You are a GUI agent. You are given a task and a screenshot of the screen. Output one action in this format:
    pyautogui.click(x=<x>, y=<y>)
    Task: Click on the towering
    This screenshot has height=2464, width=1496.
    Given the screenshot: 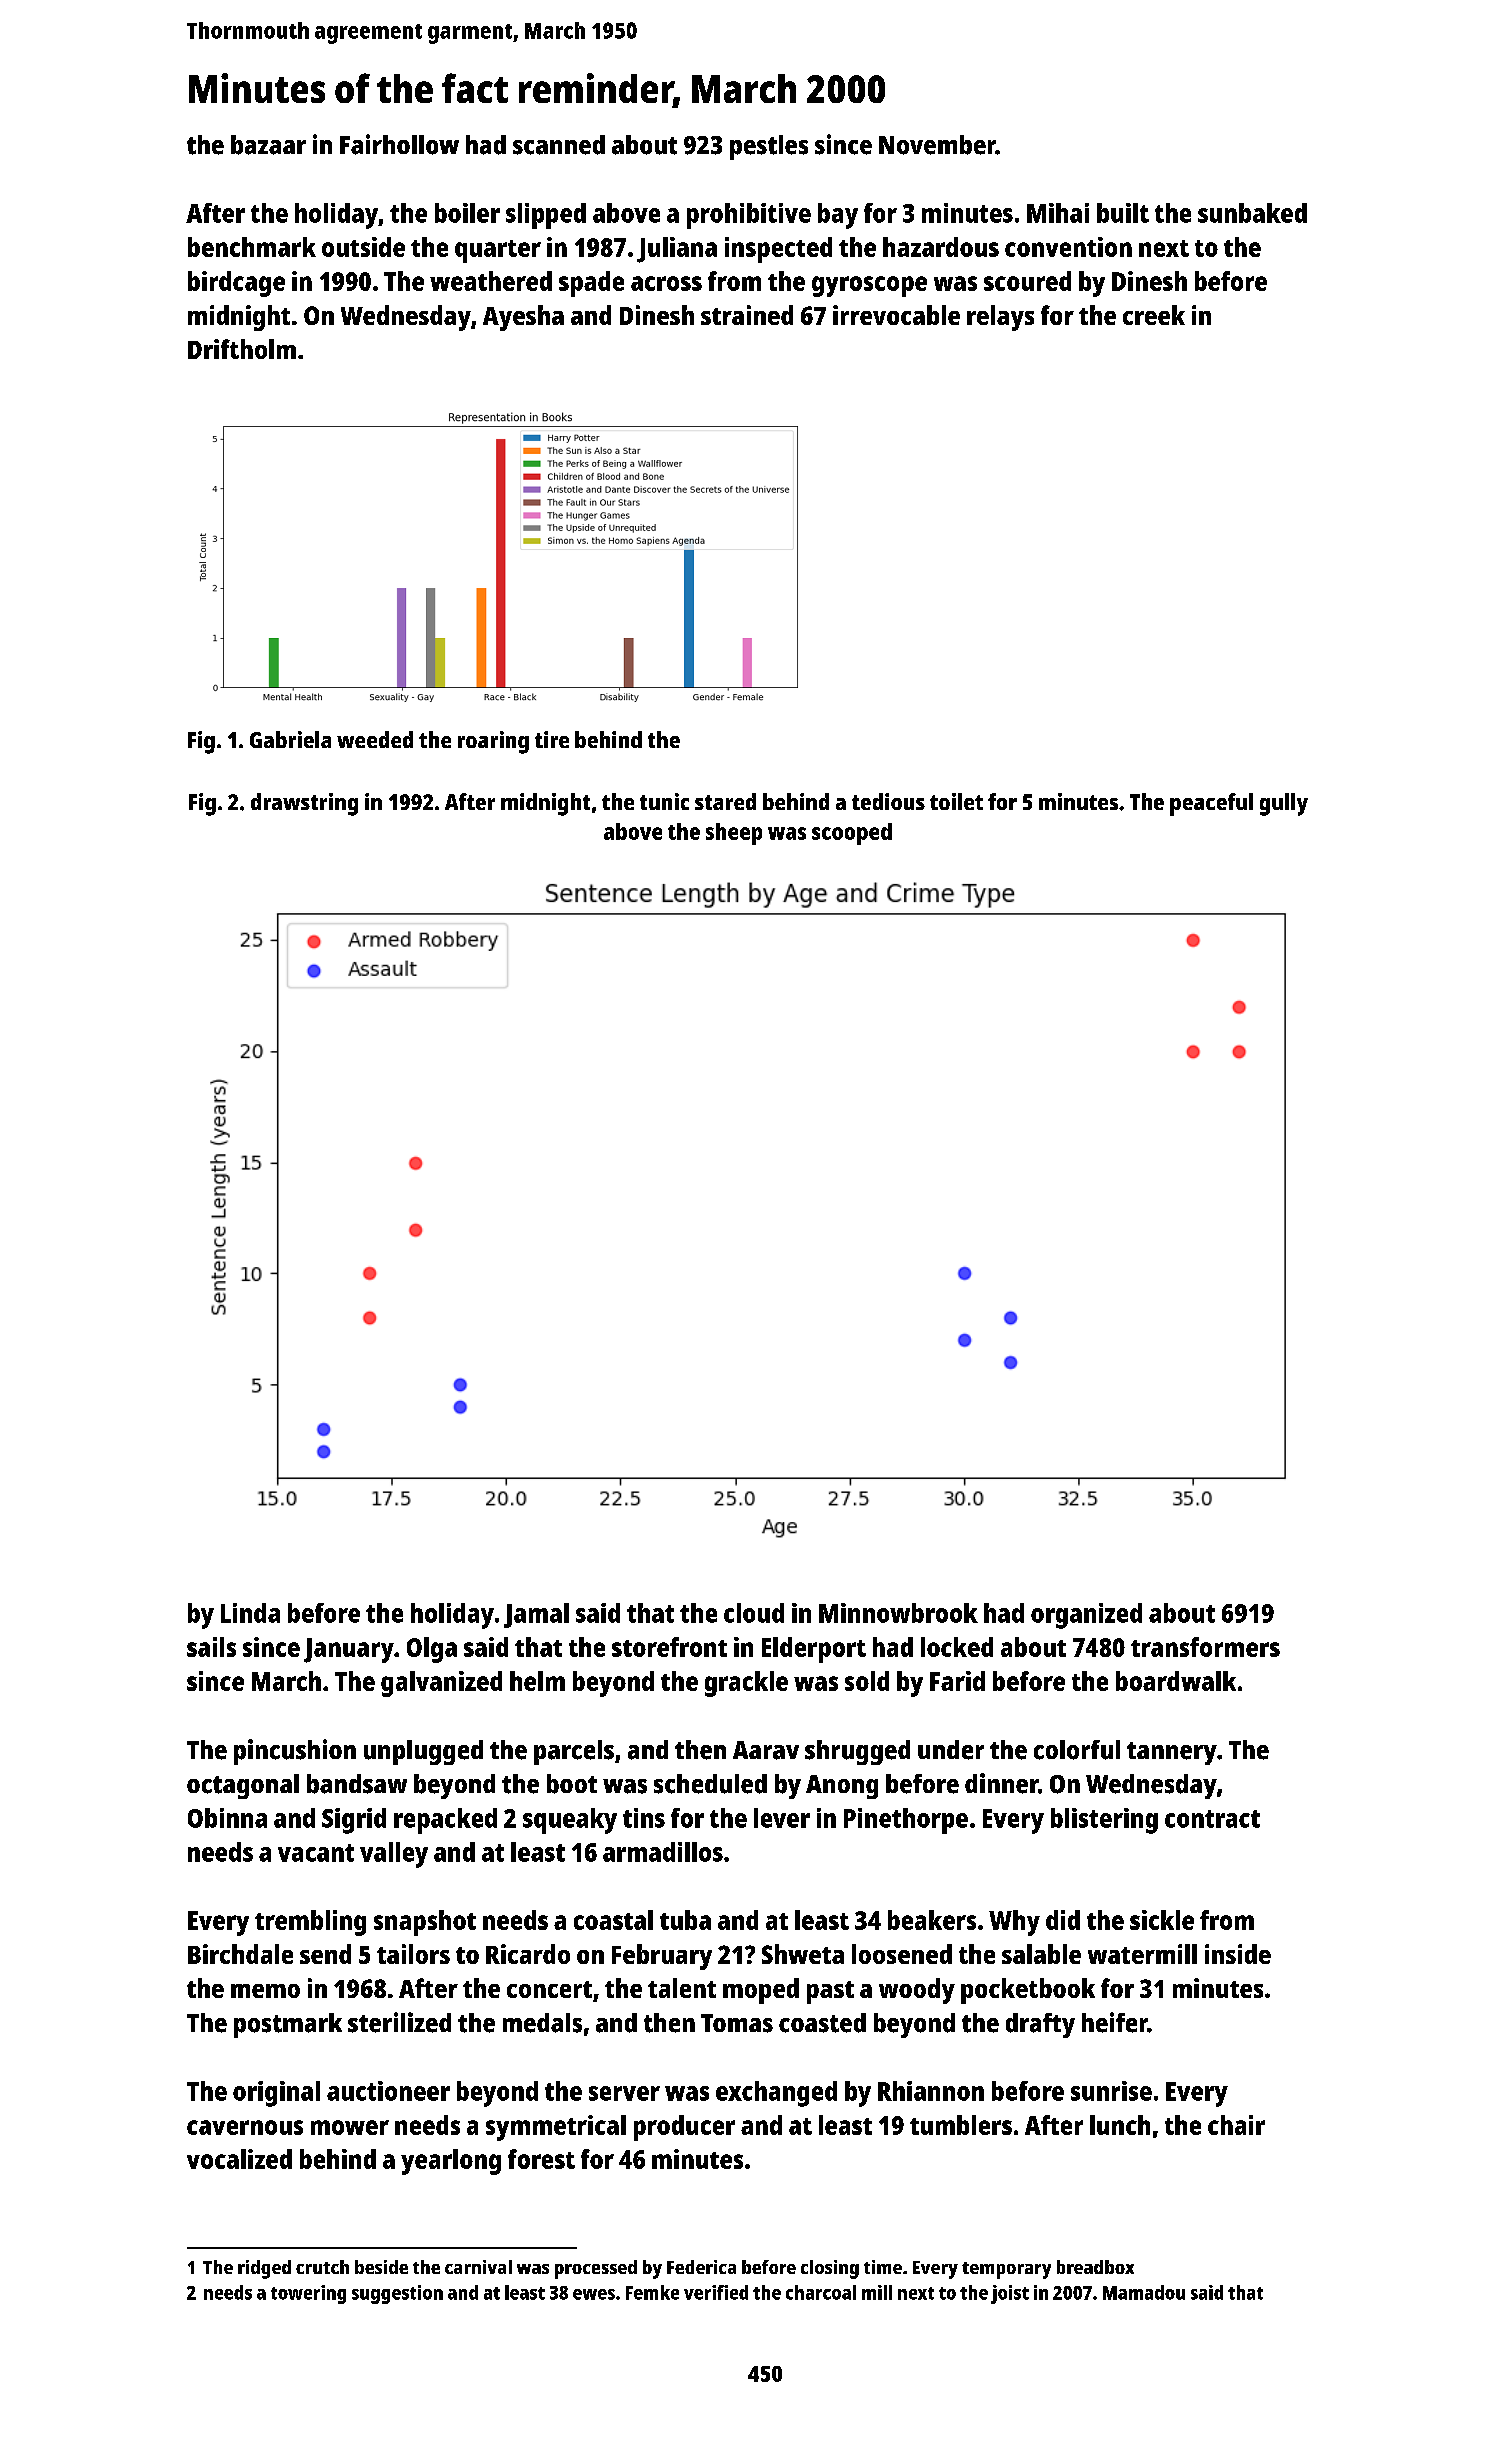 What is the action you would take?
    pyautogui.click(x=308, y=2294)
